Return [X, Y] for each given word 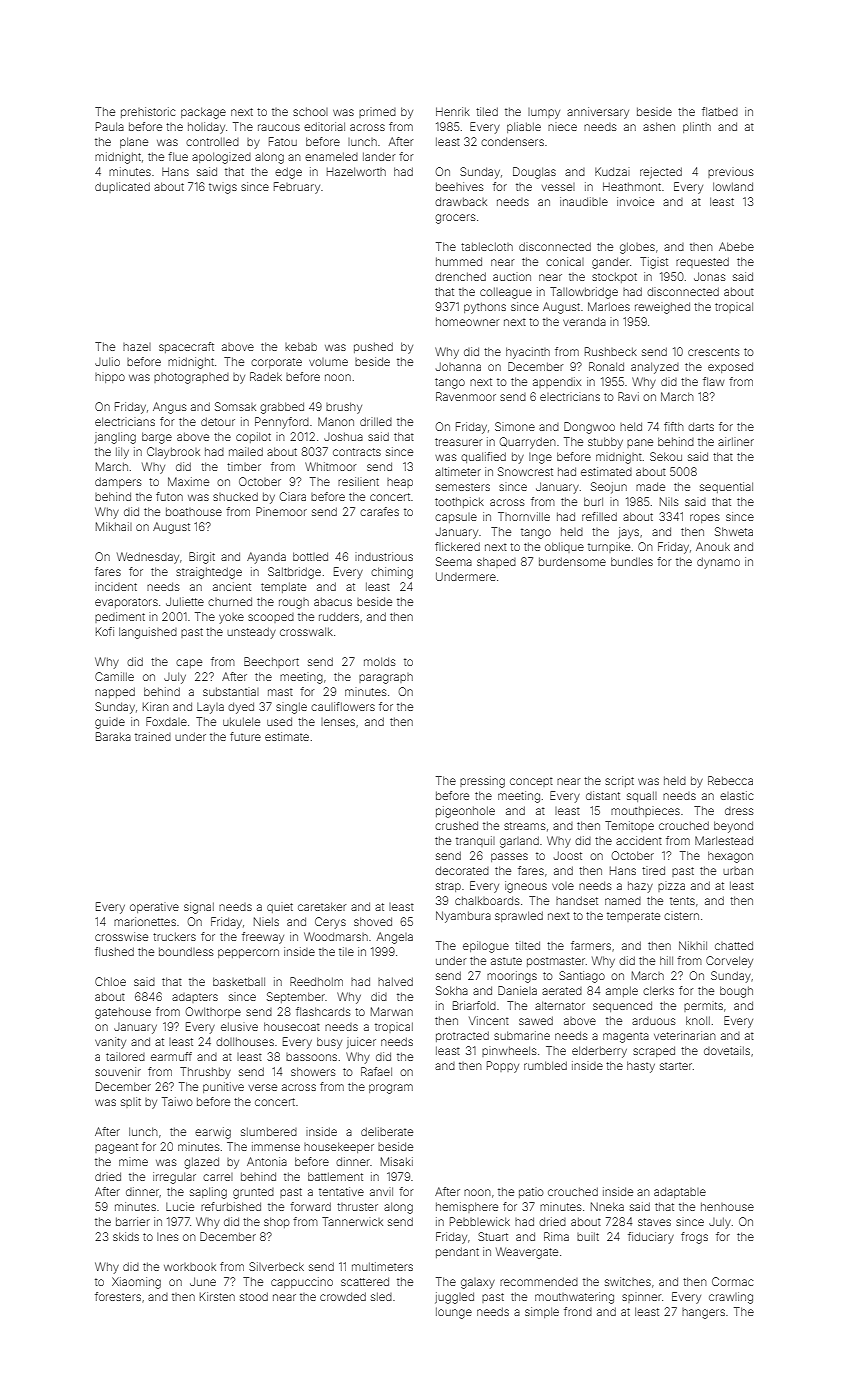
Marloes [609, 306]
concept [531, 782]
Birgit [202, 558]
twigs [223, 188]
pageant [116, 1148]
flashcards [323, 1011]
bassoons [311, 1057]
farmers [591, 945]
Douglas [534, 173]
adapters [195, 998]
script [619, 781]
